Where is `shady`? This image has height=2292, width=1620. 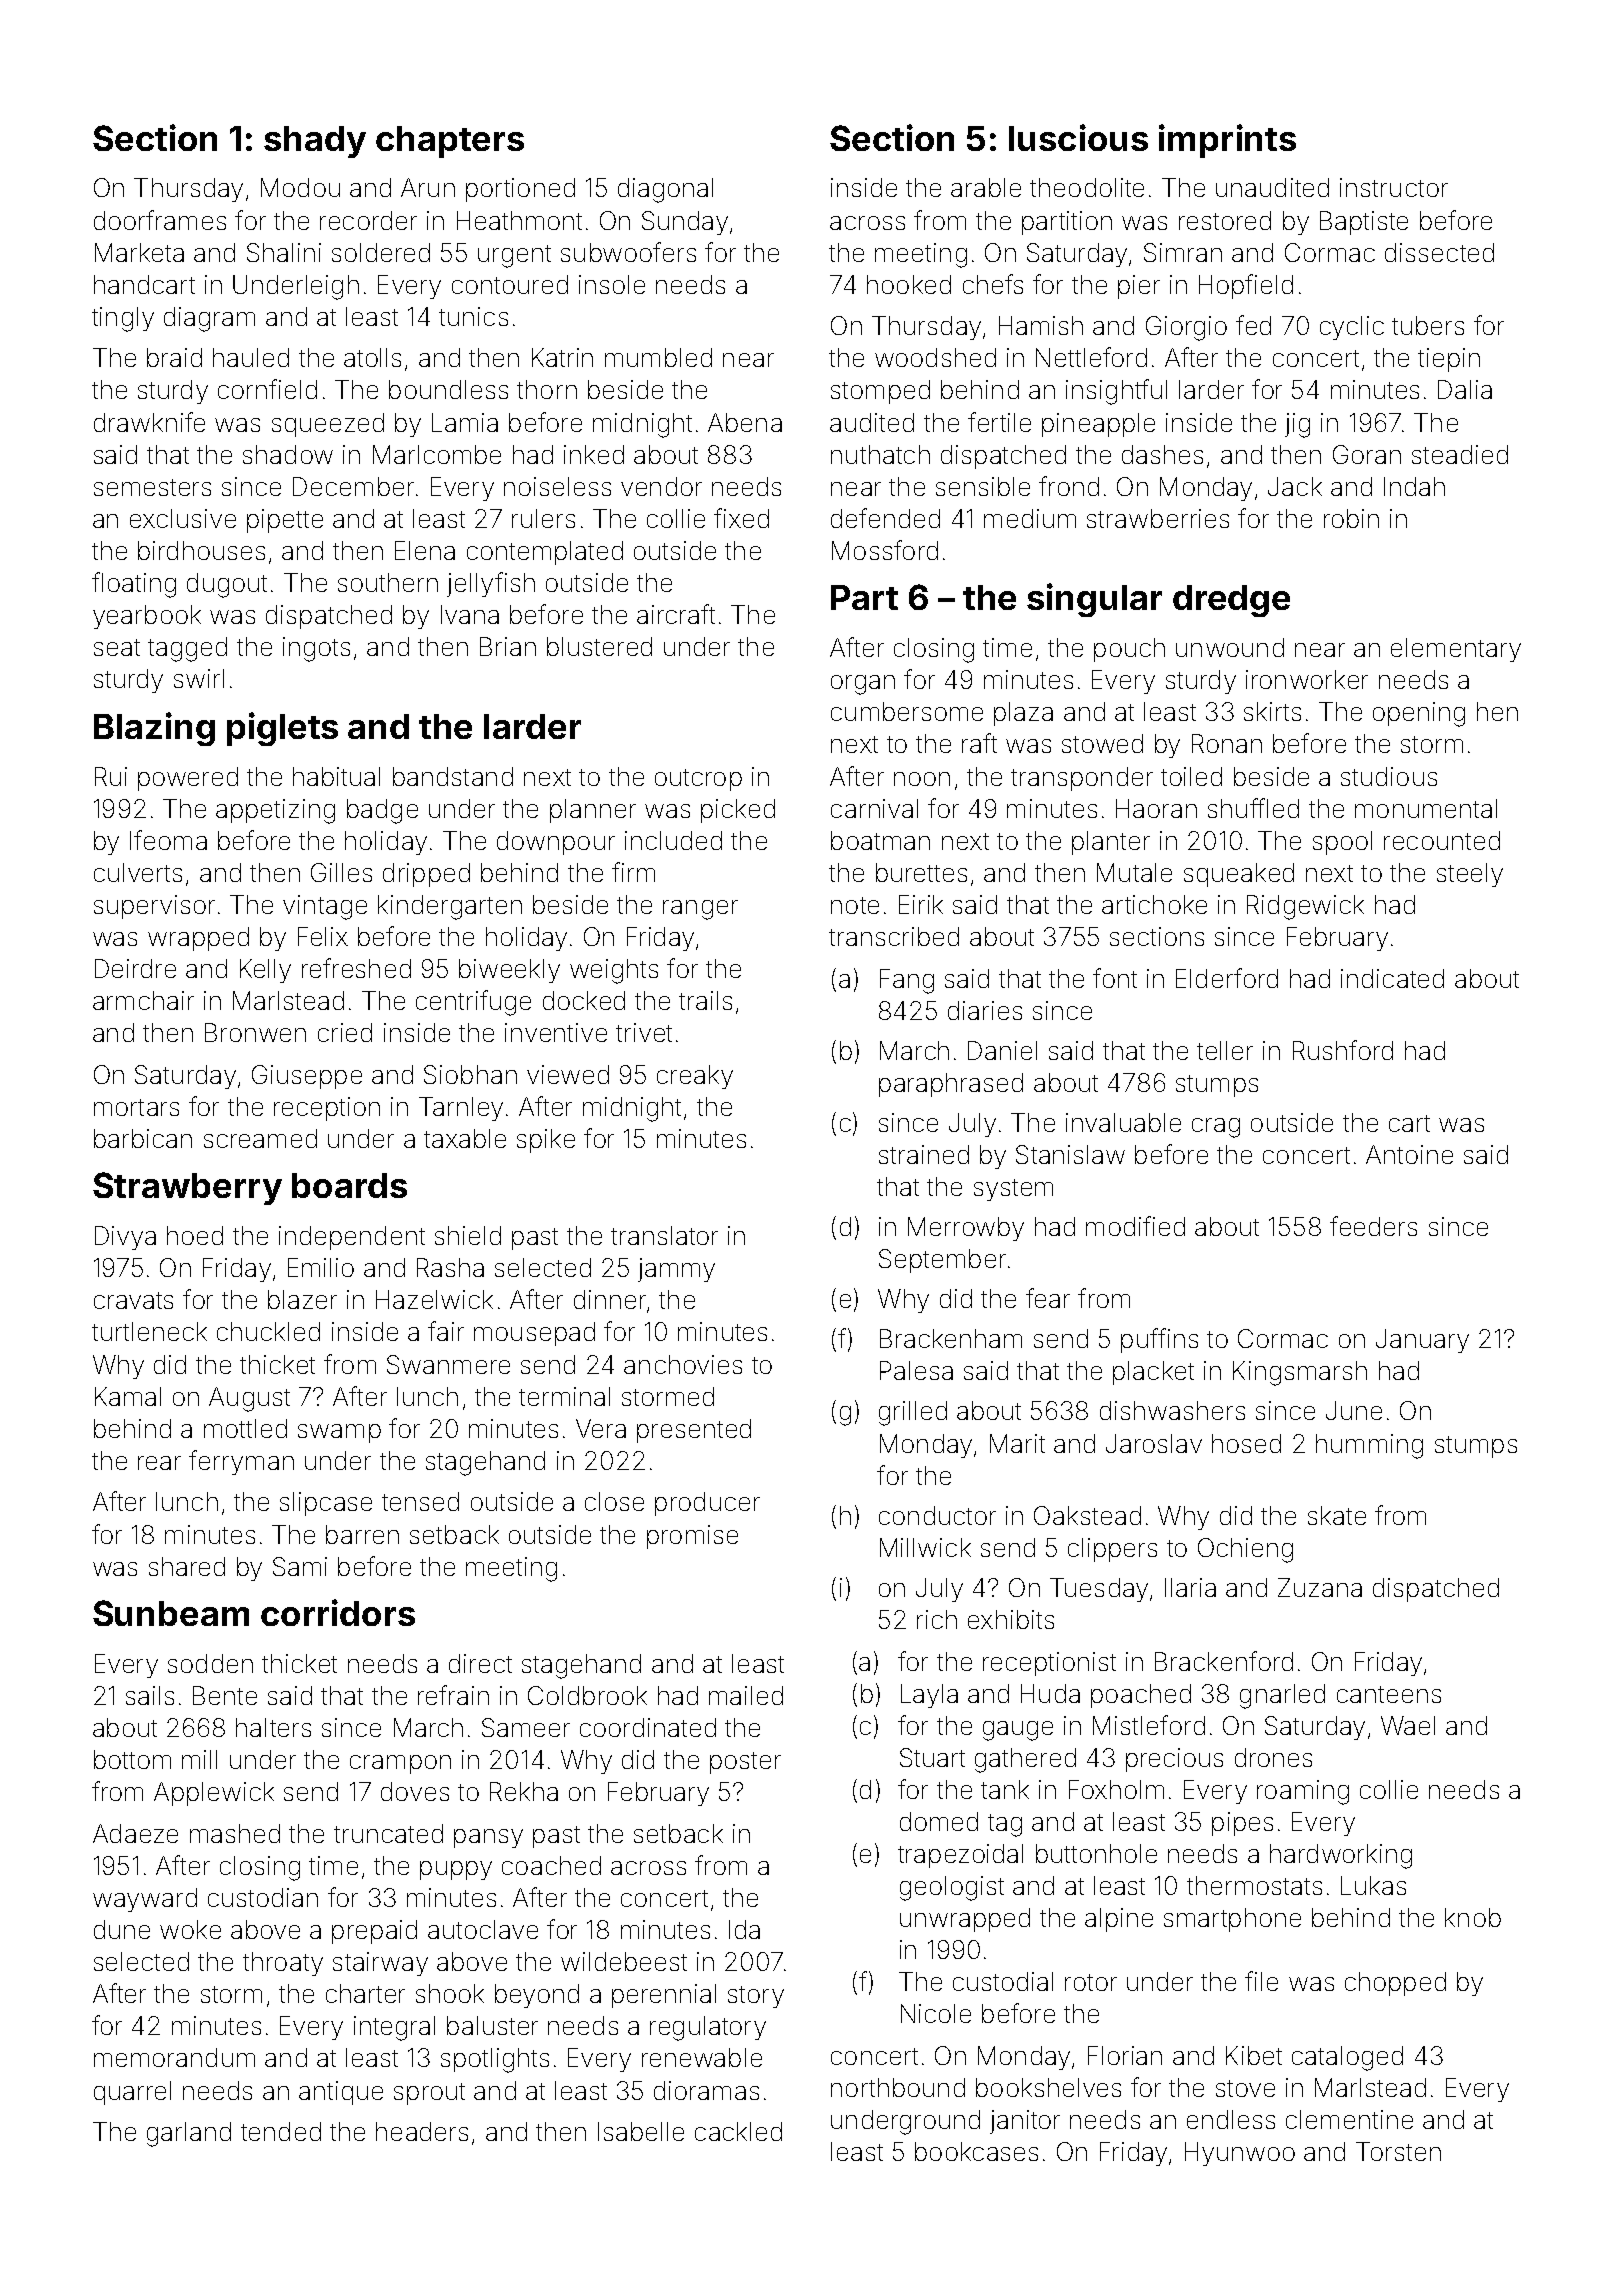 shady is located at coordinates (315, 142).
